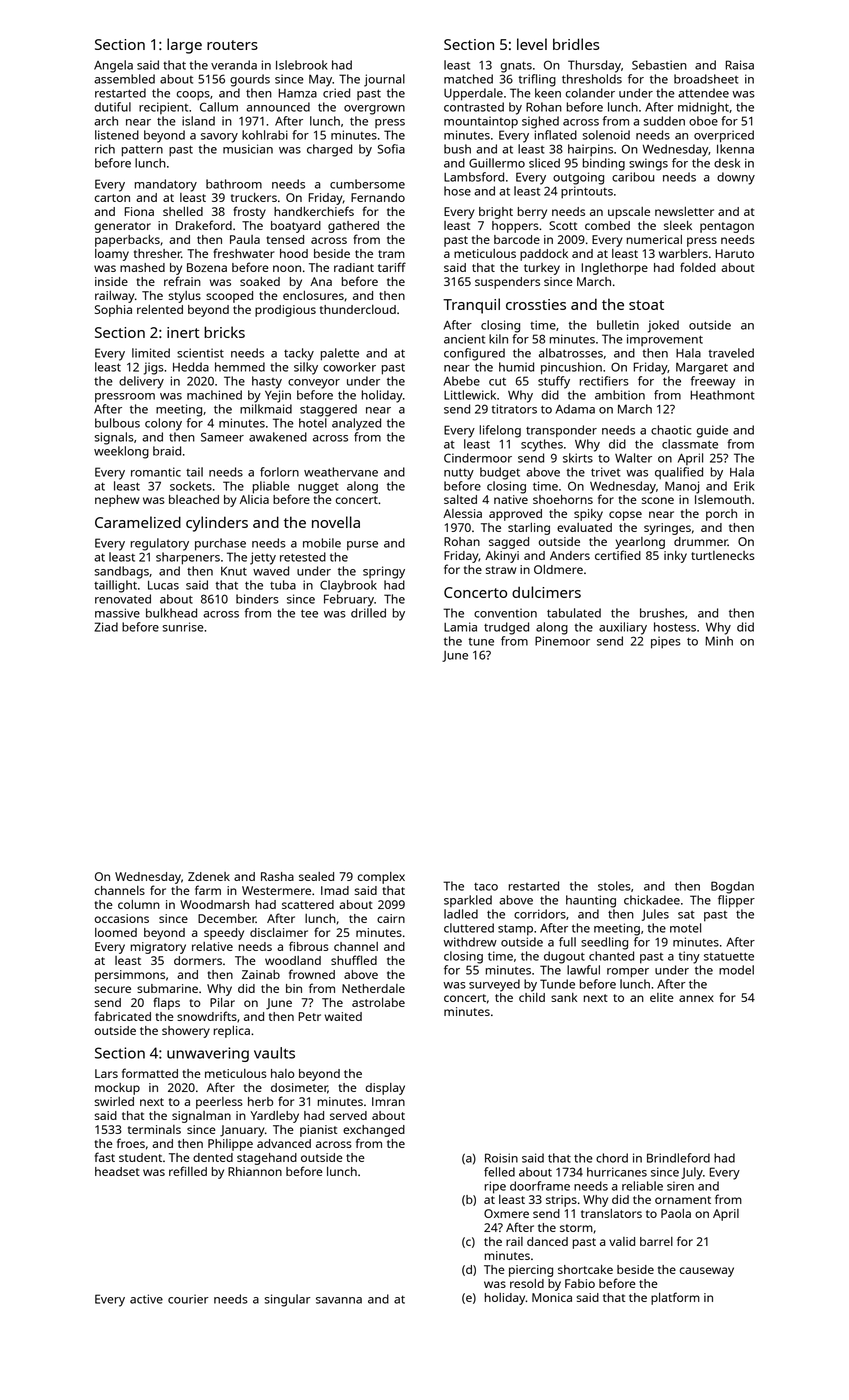 The height and width of the image is (1400, 849). Describe the element at coordinates (384, 80) in the image. I see `journal` at that location.
